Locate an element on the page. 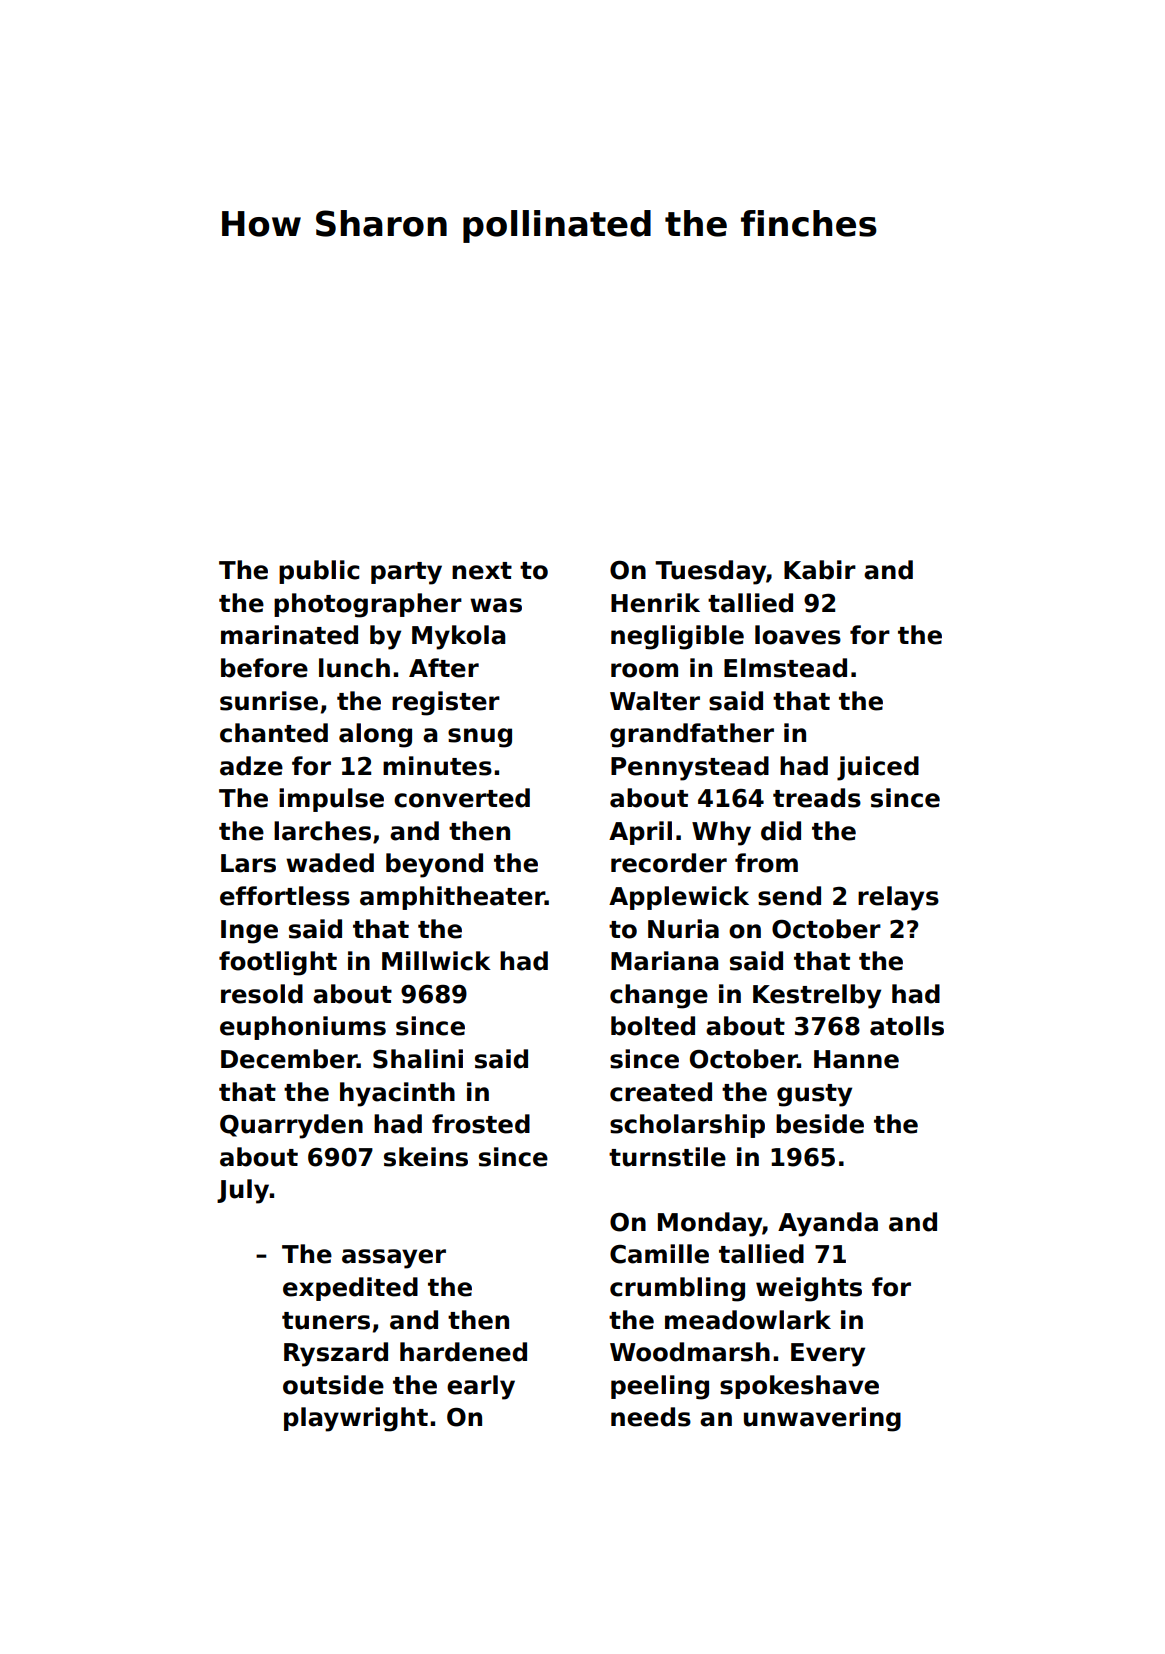 This image has height=1654, width=1165. Elmstead is located at coordinates (785, 668).
